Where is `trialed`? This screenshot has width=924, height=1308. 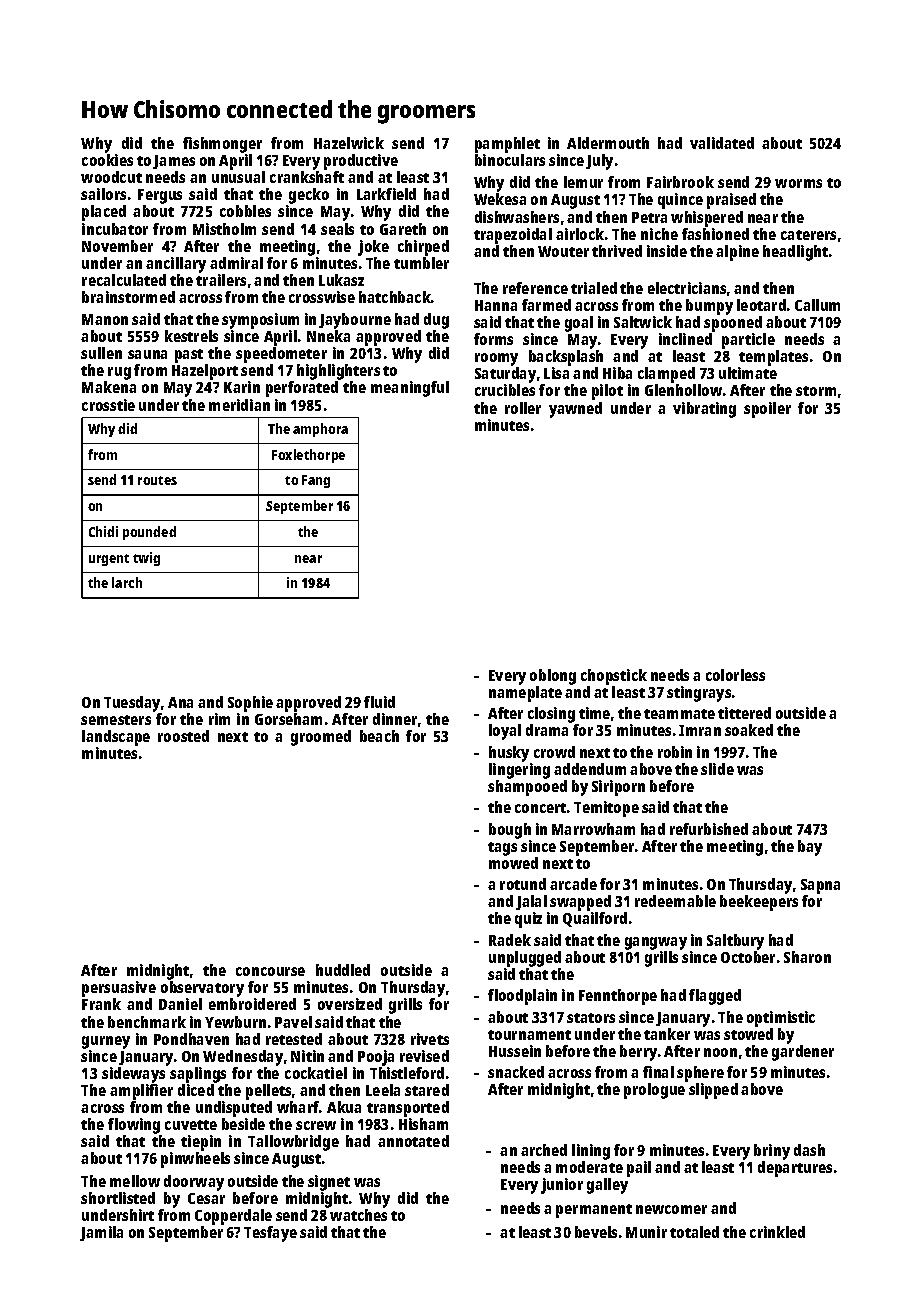 trialed is located at coordinates (594, 288).
